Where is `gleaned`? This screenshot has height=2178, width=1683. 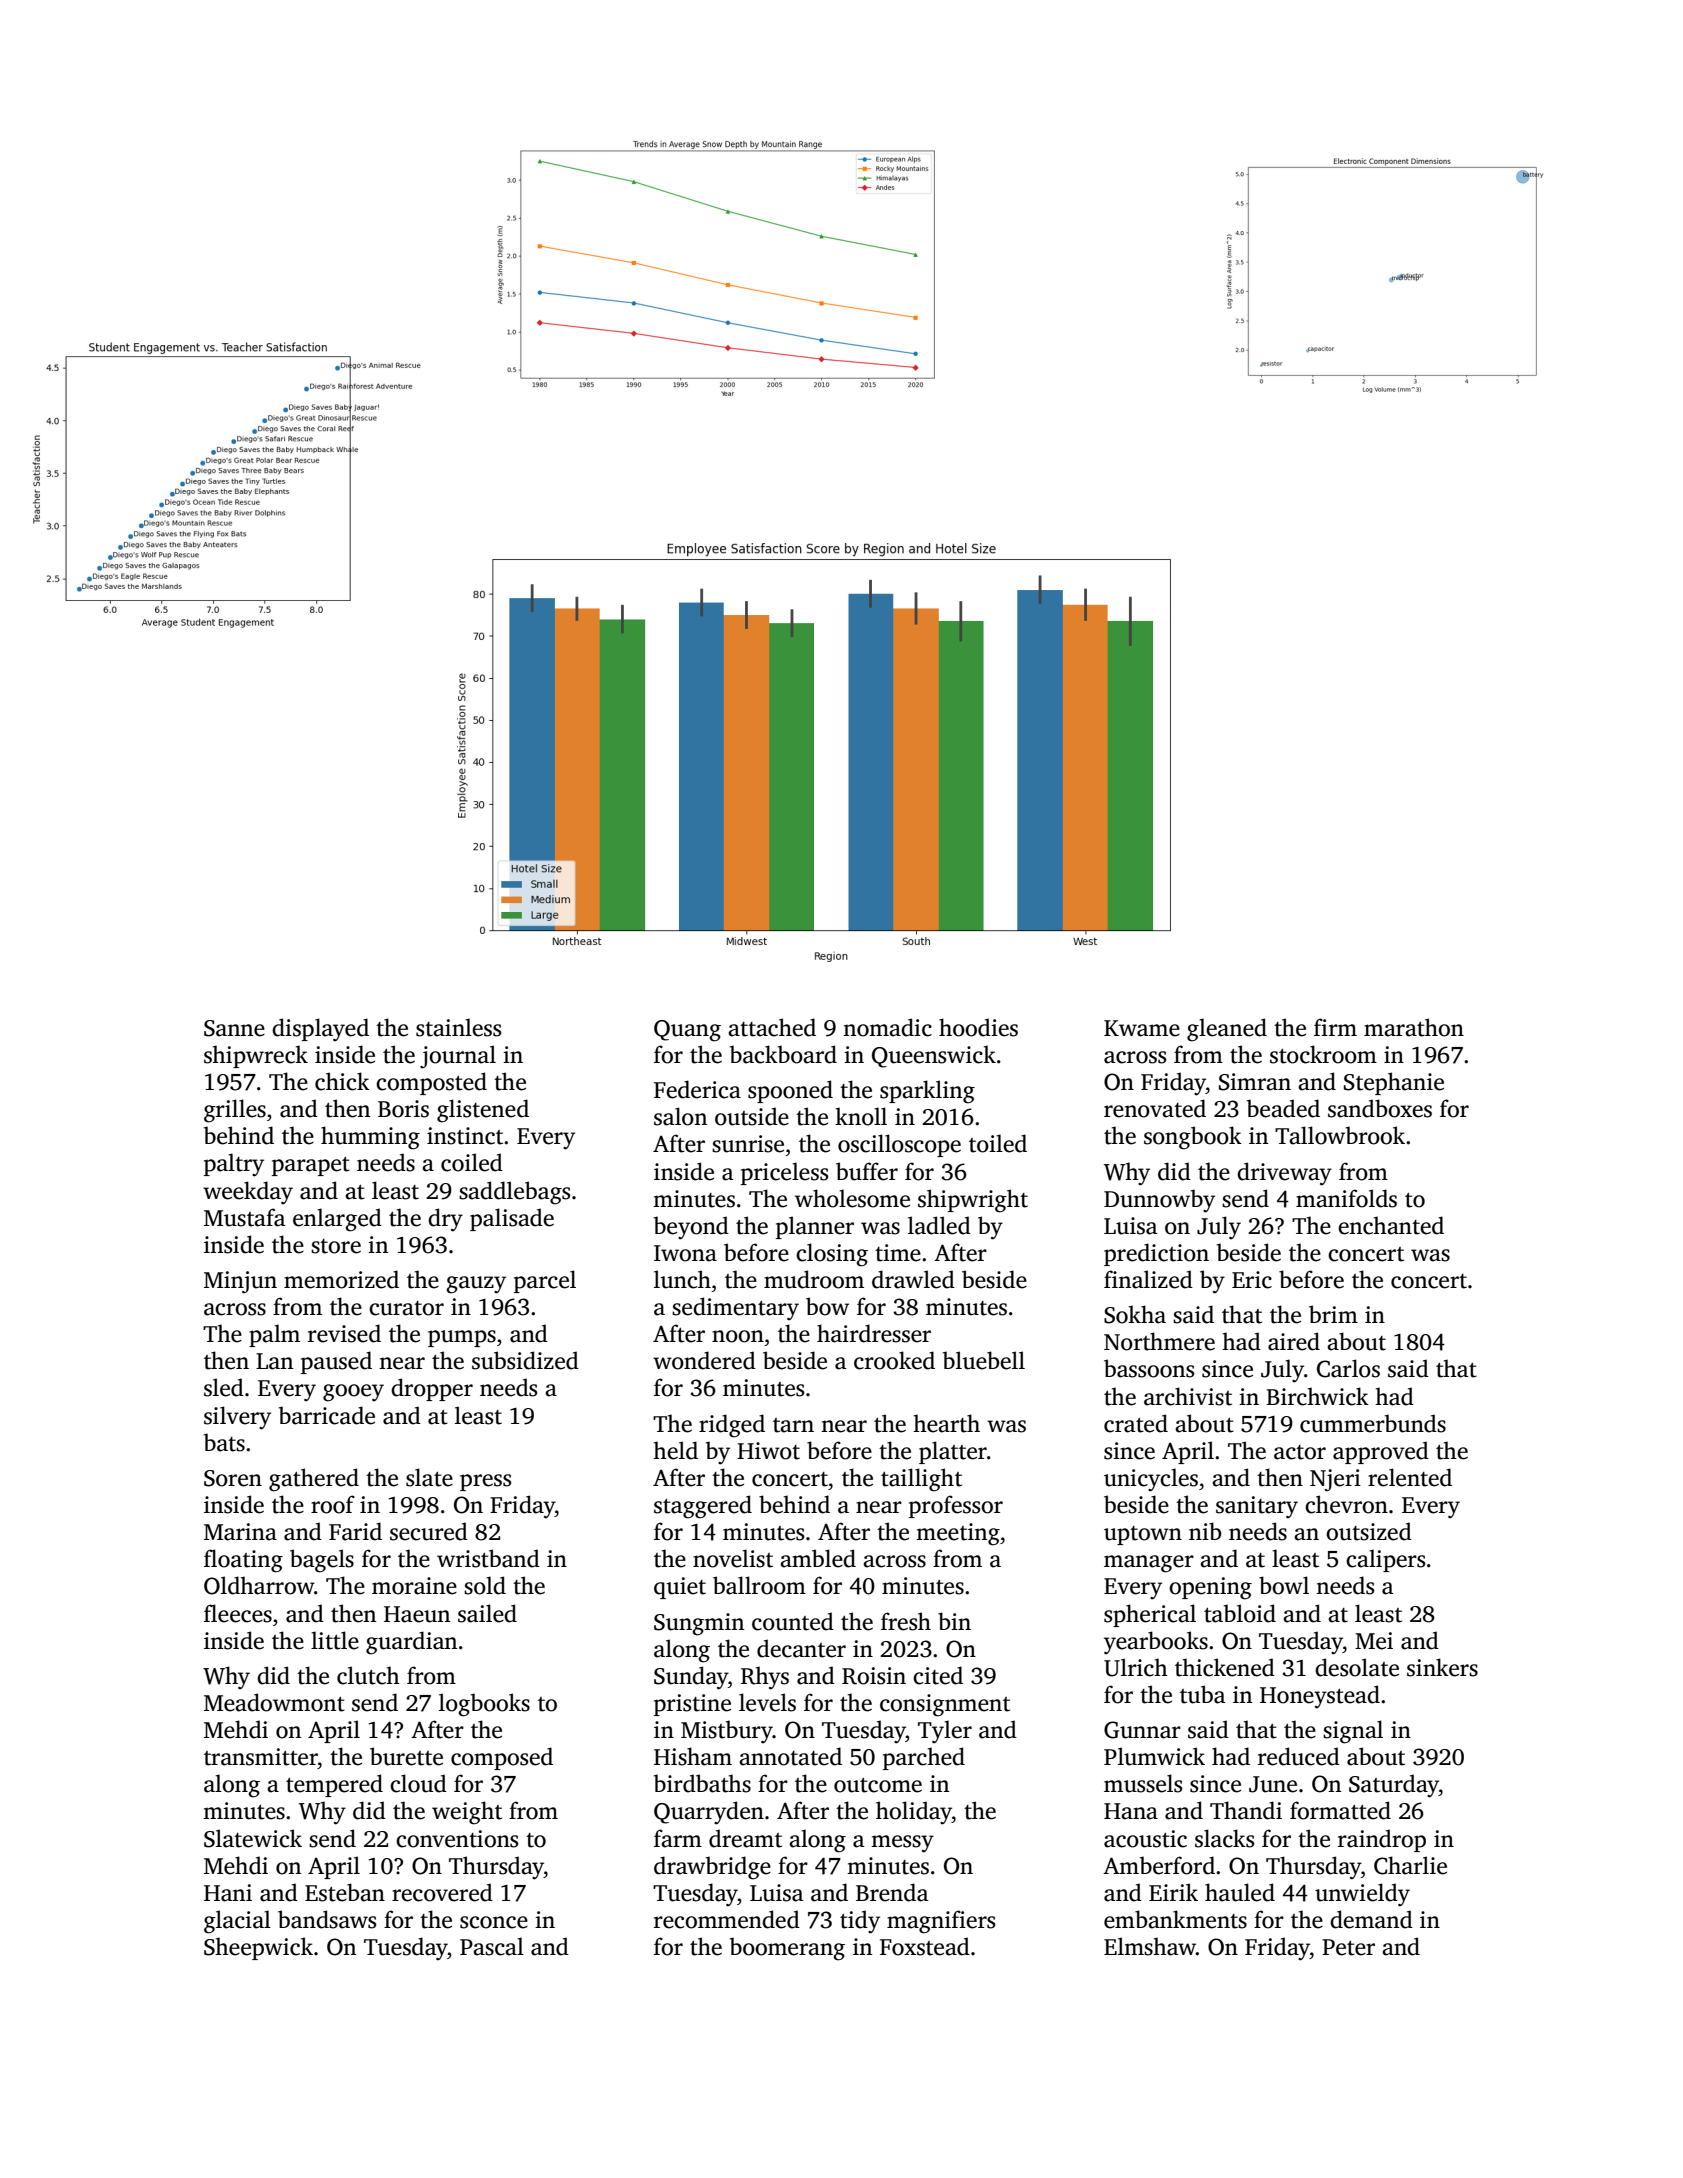
gleaned is located at coordinates (1227, 1030).
